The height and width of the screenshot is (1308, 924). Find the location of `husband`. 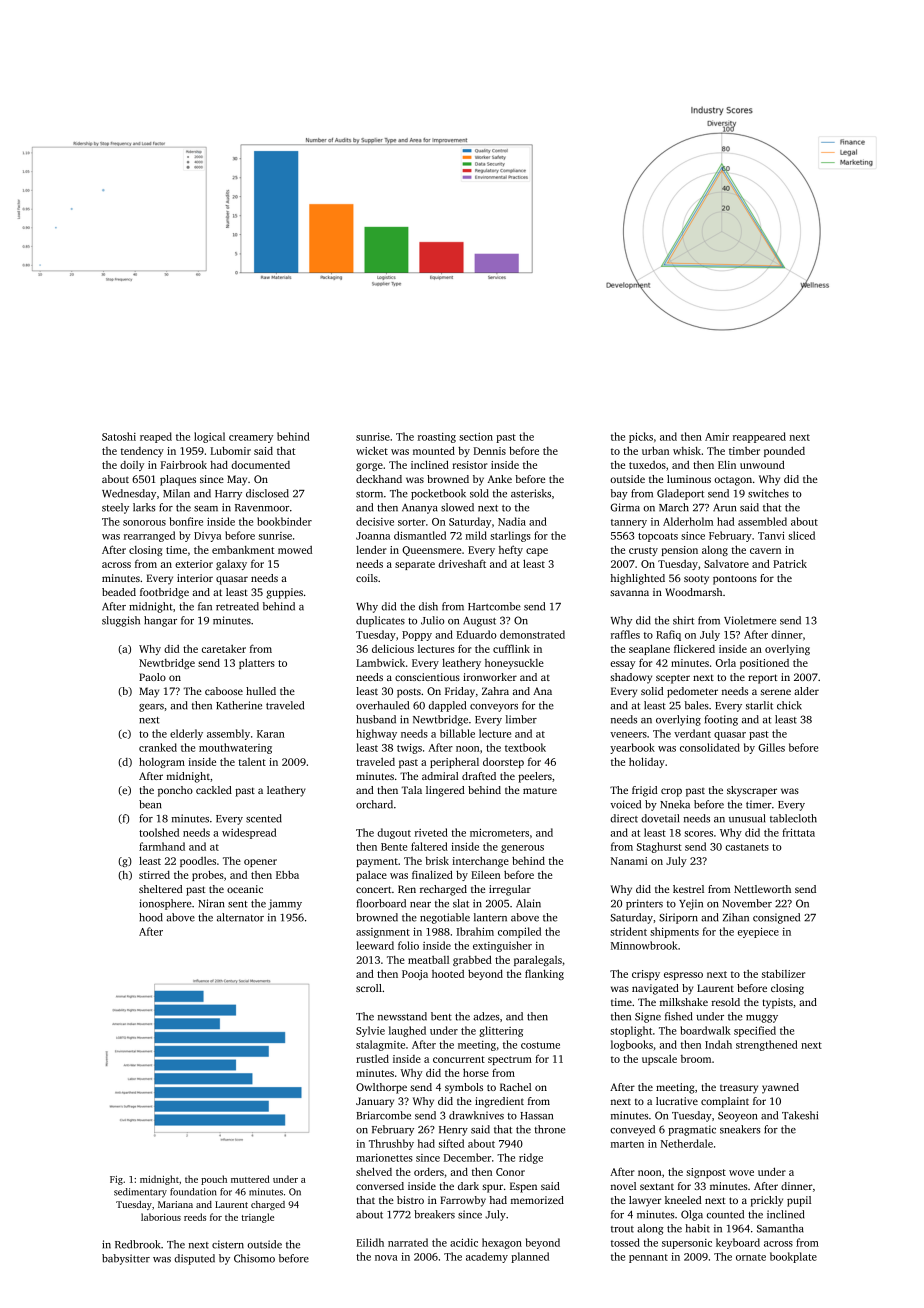

husband is located at coordinates (376, 719).
